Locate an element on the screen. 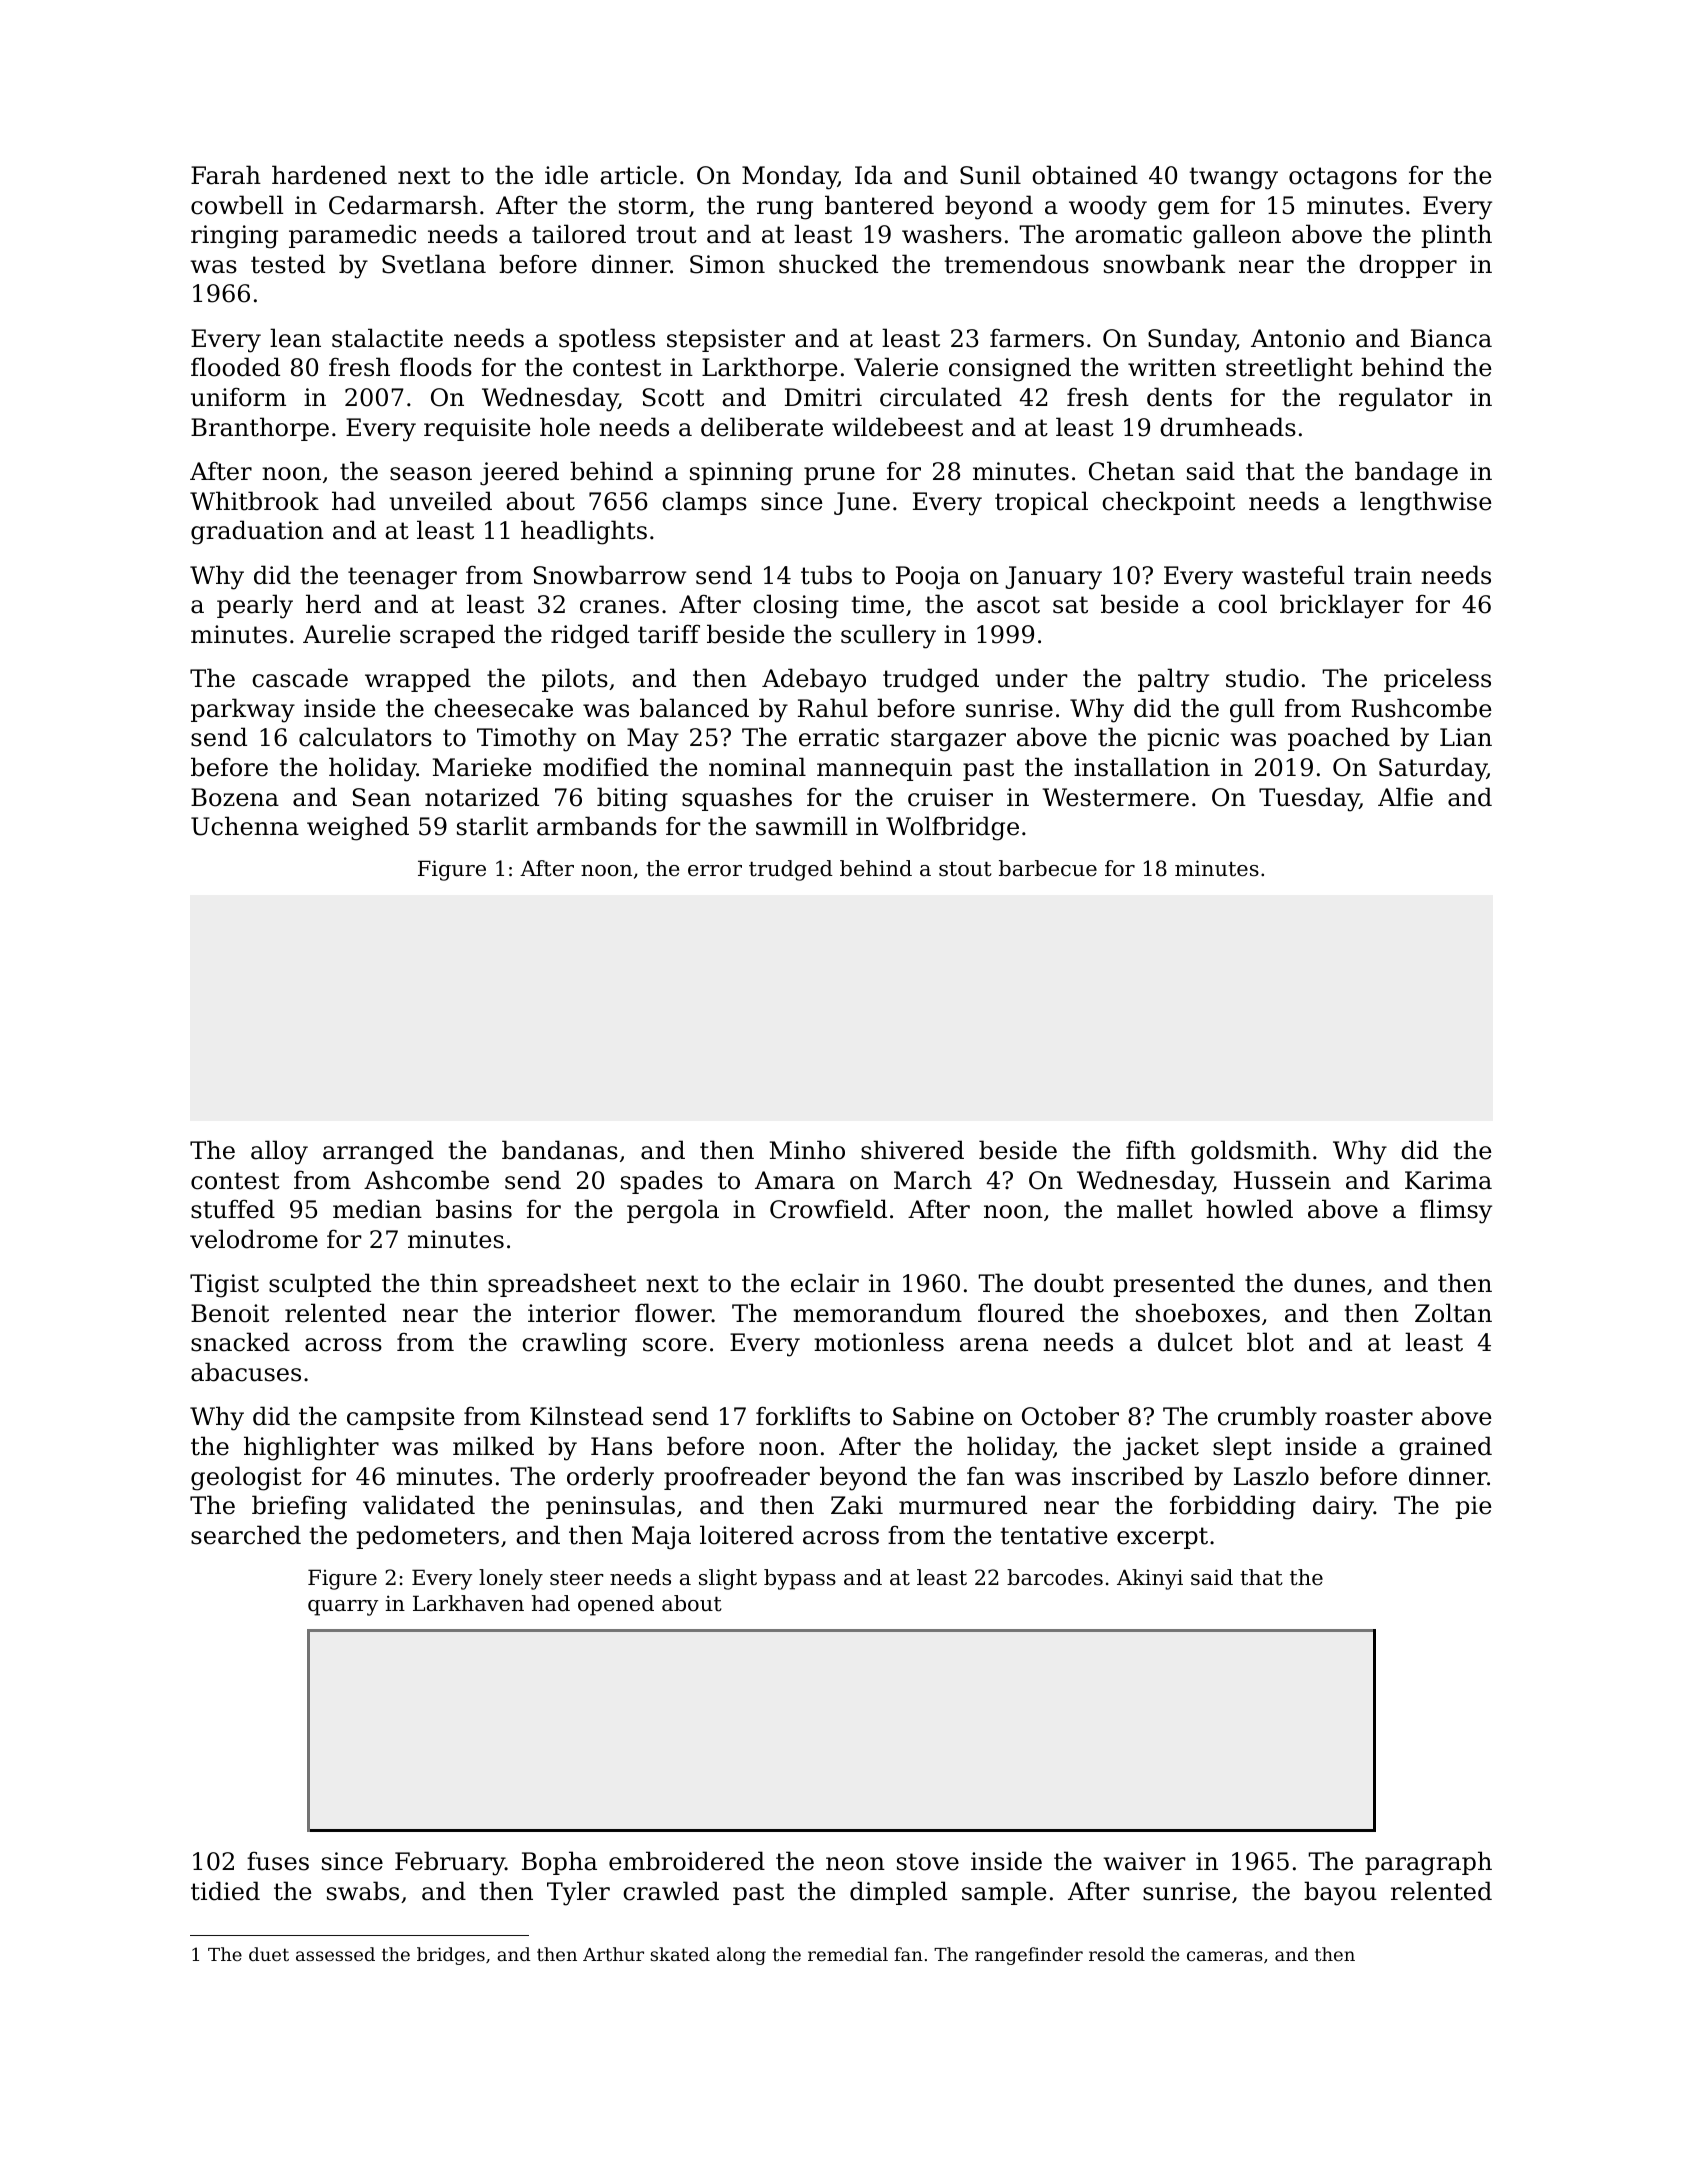  Bozena is located at coordinates (235, 797).
